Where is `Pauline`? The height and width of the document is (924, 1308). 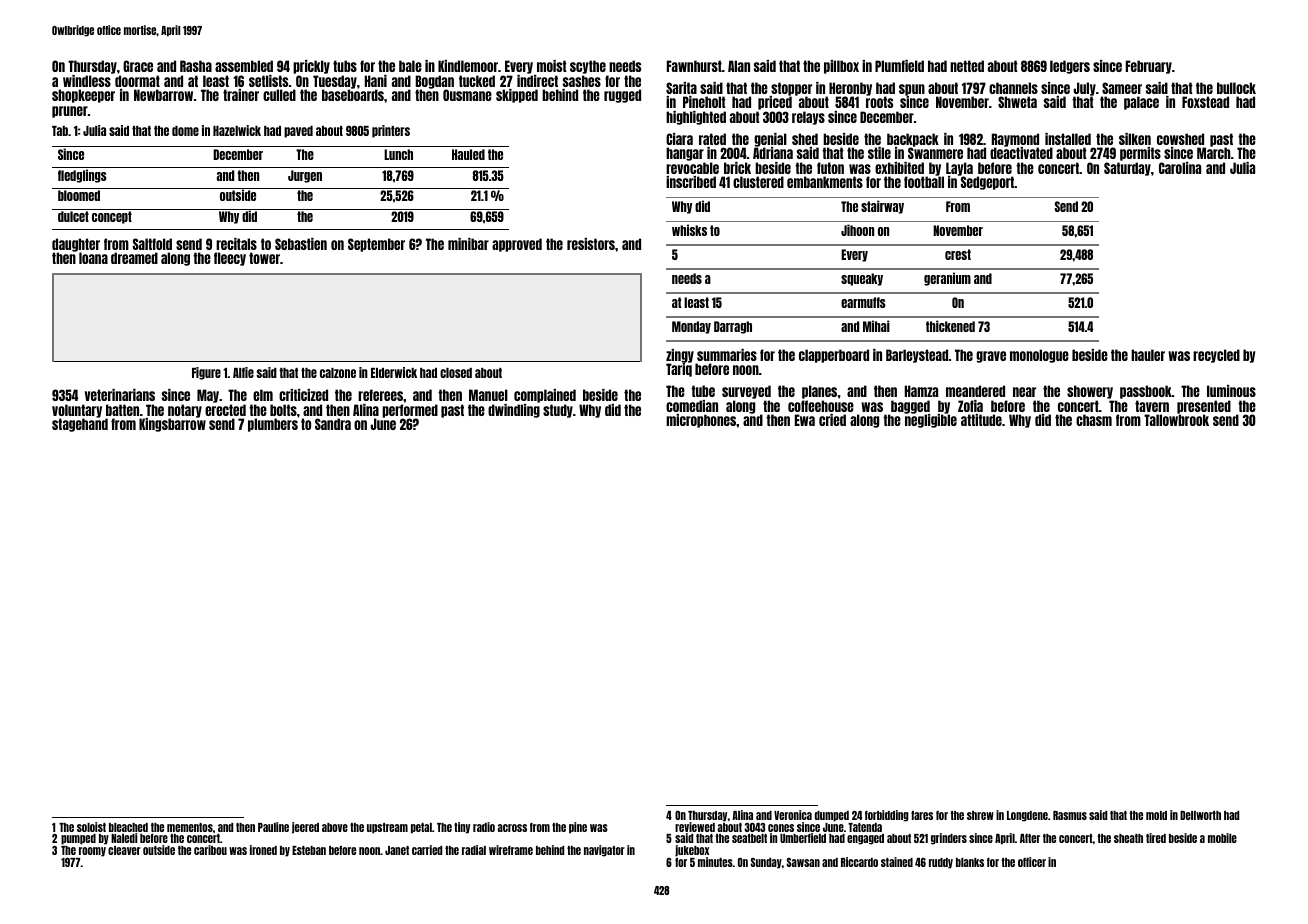 Pauline is located at coordinates (273, 827).
